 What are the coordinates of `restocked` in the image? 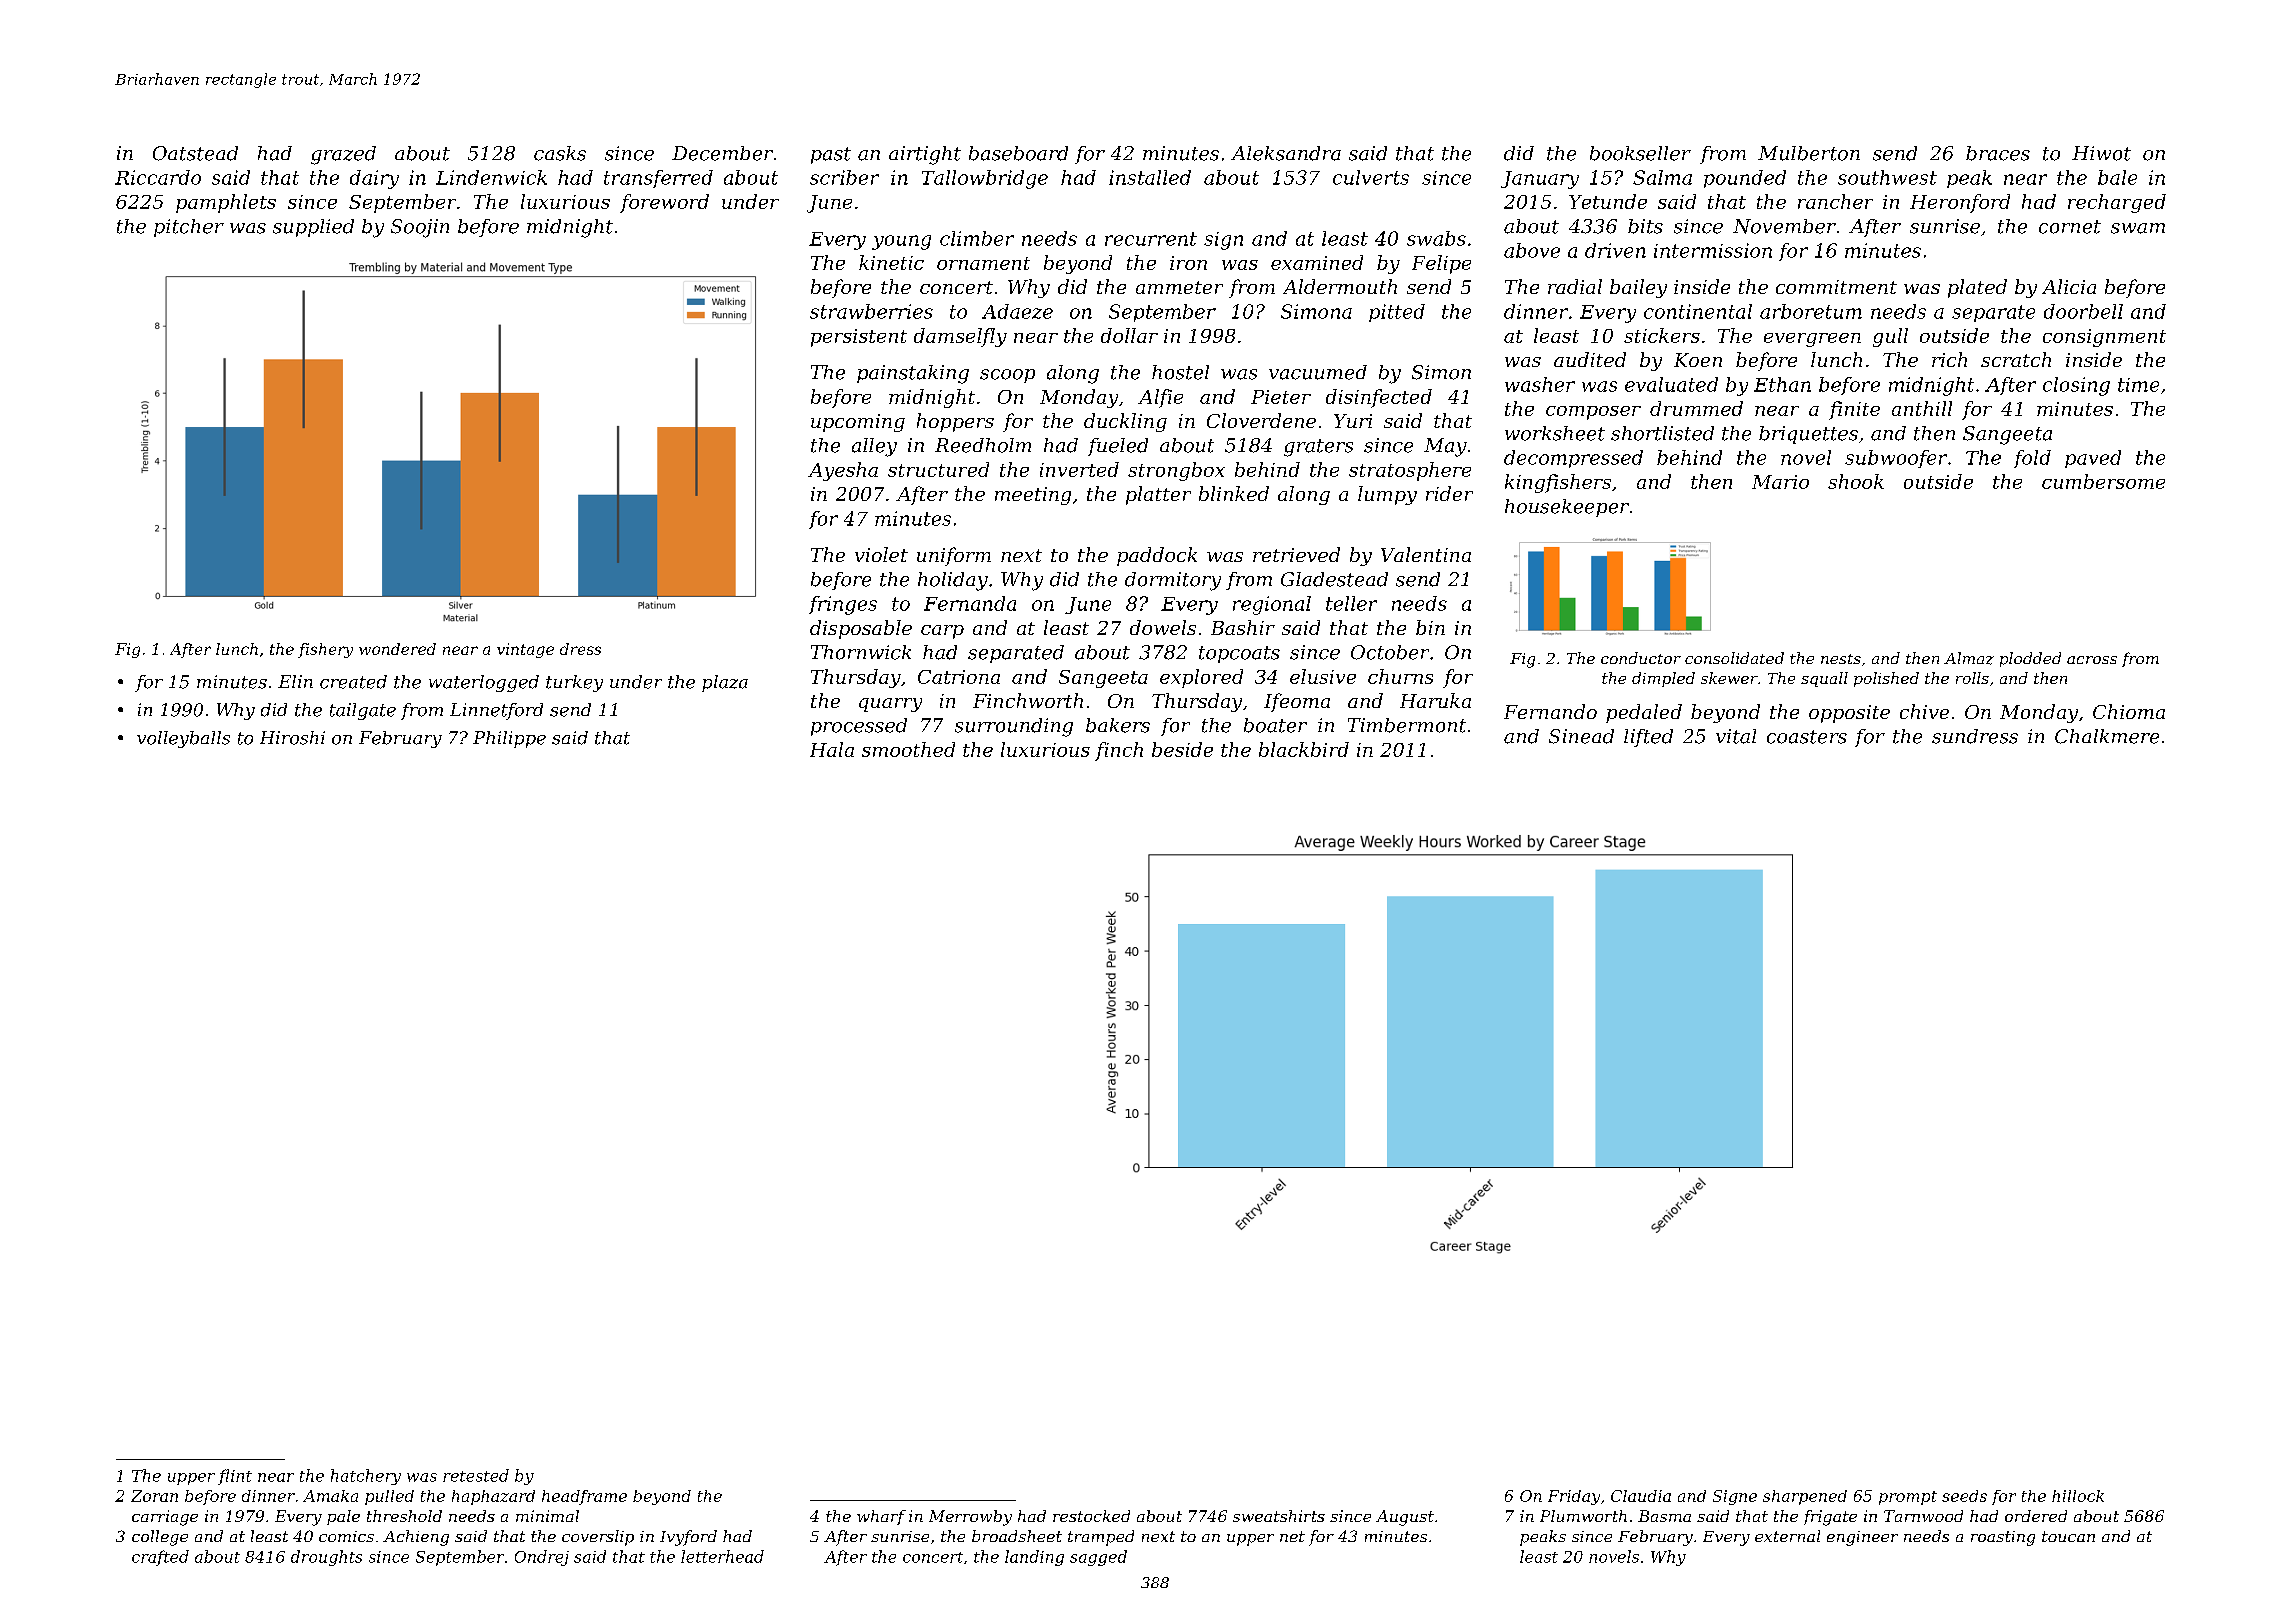 It's located at (1091, 1516).
